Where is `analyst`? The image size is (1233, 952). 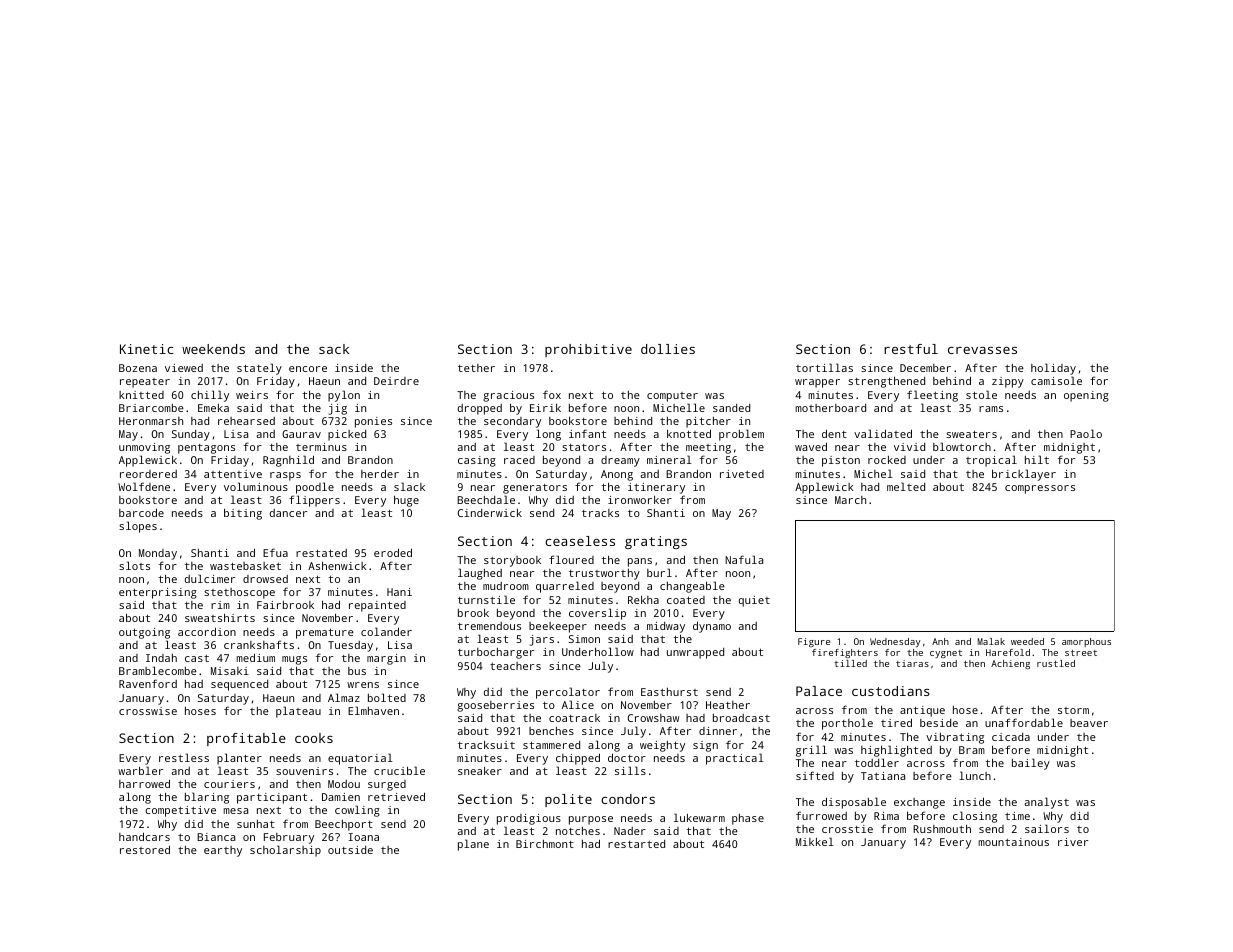 analyst is located at coordinates (1047, 803).
